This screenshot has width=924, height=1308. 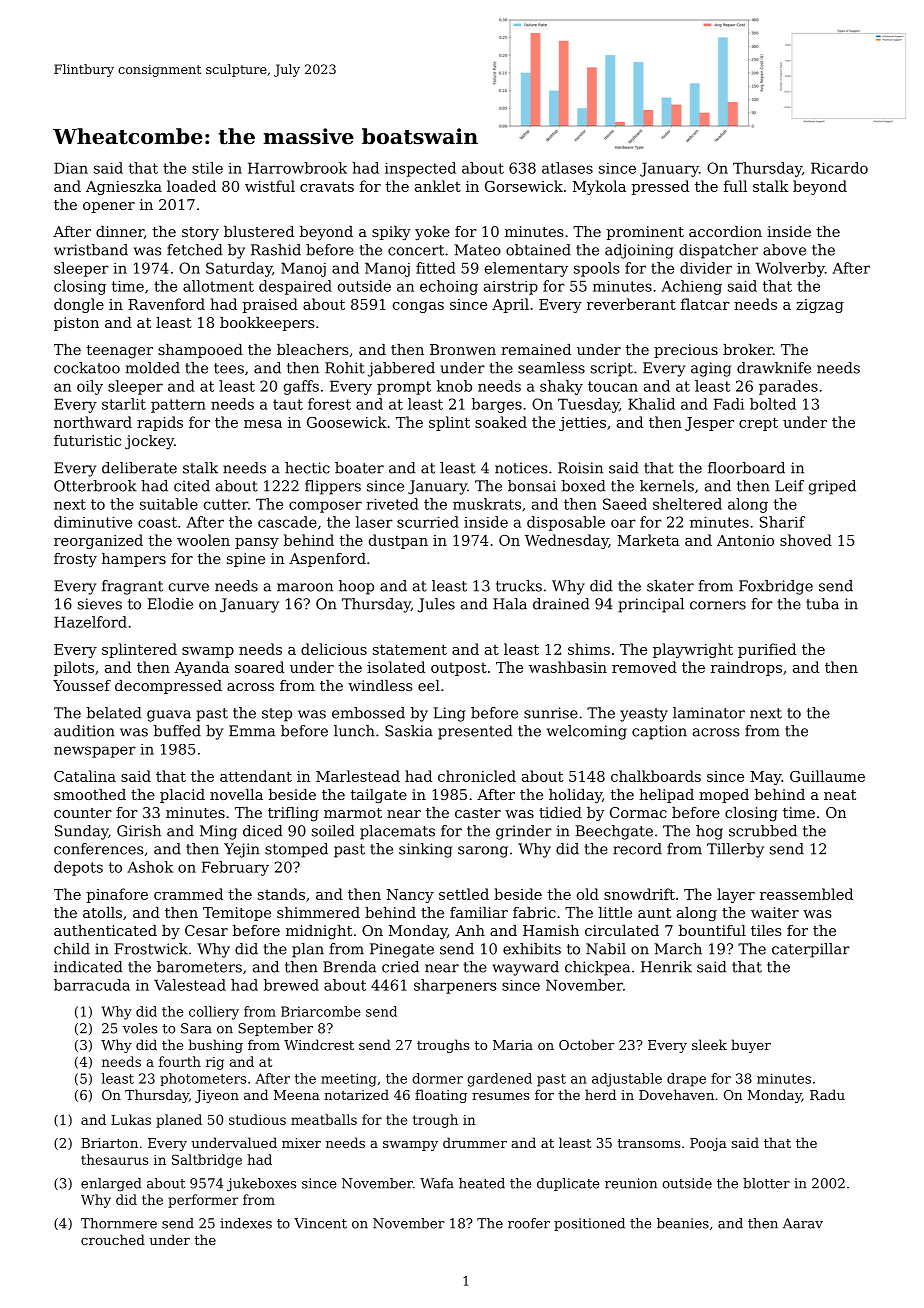 I want to click on roofer, so click(x=529, y=1223).
